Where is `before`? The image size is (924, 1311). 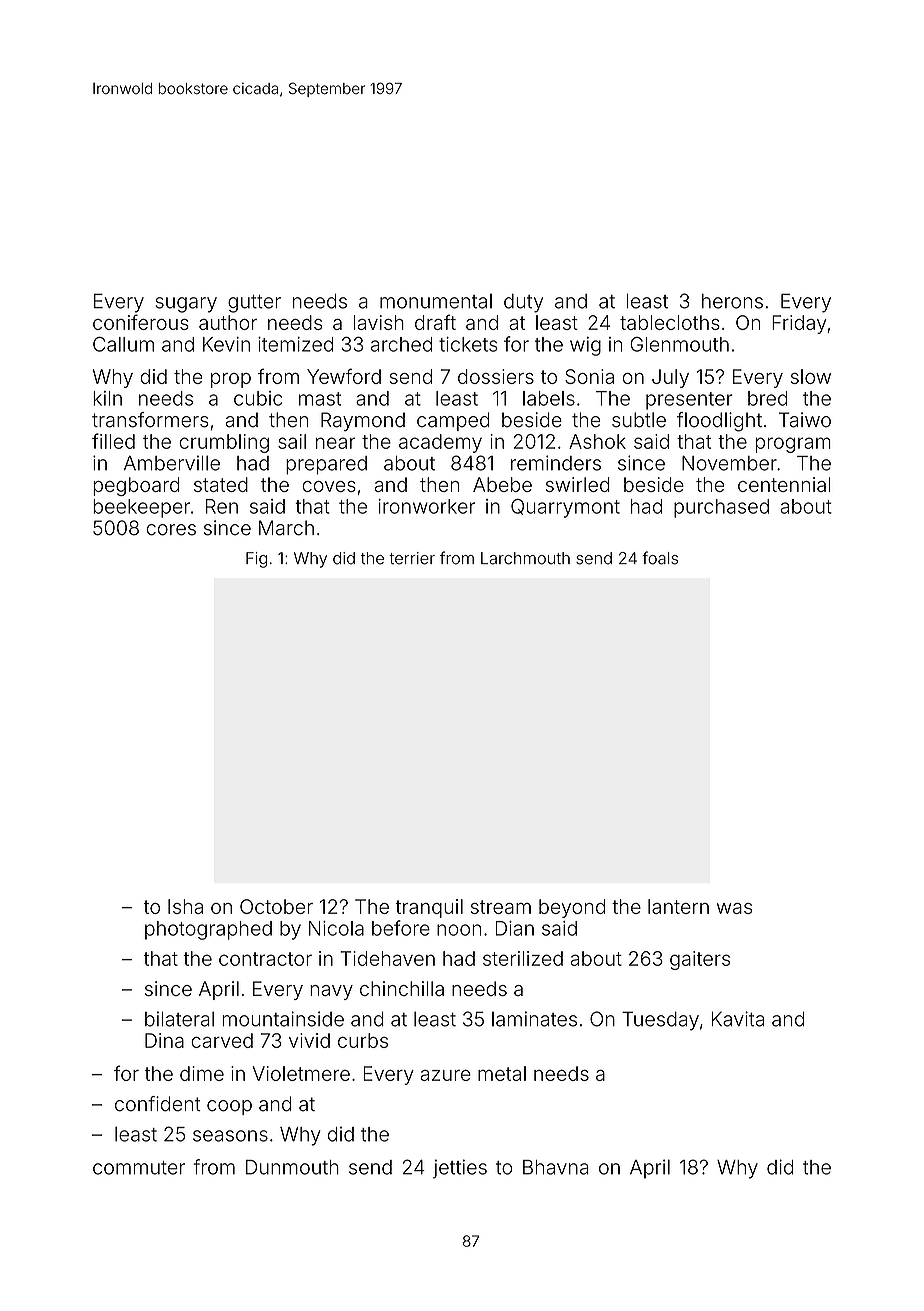
before is located at coordinates (401, 928).
